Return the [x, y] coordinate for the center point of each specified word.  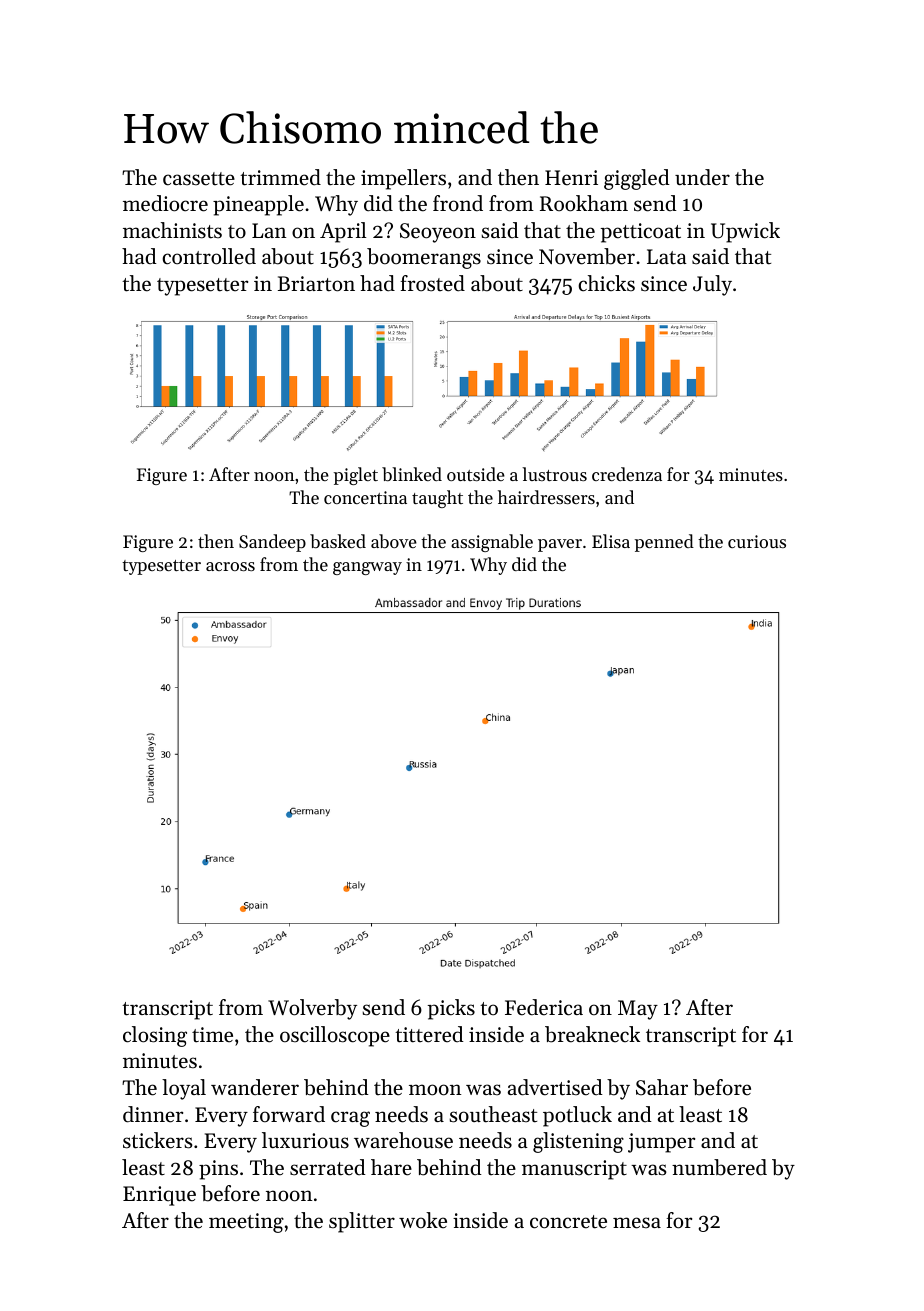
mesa [637, 1223]
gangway [367, 568]
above [394, 541]
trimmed [280, 177]
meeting [246, 1223]
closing [155, 1036]
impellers [403, 179]
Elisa [611, 541]
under [702, 177]
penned [664, 543]
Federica [544, 1007]
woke [423, 1220]
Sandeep [272, 543]
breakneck [592, 1034]
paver [560, 545]
